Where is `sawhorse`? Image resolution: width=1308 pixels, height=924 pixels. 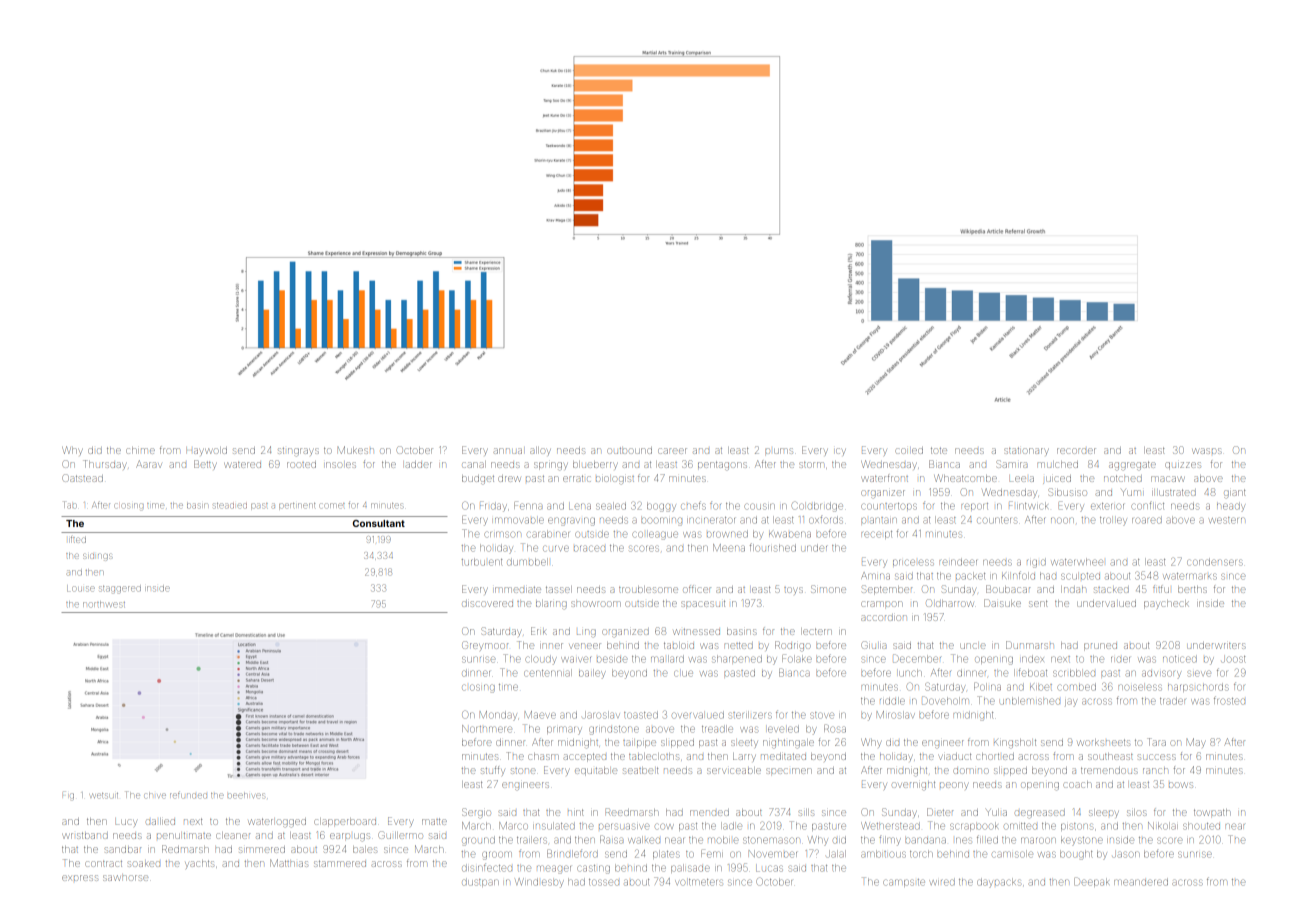
sawhorse is located at coordinates (125, 878).
